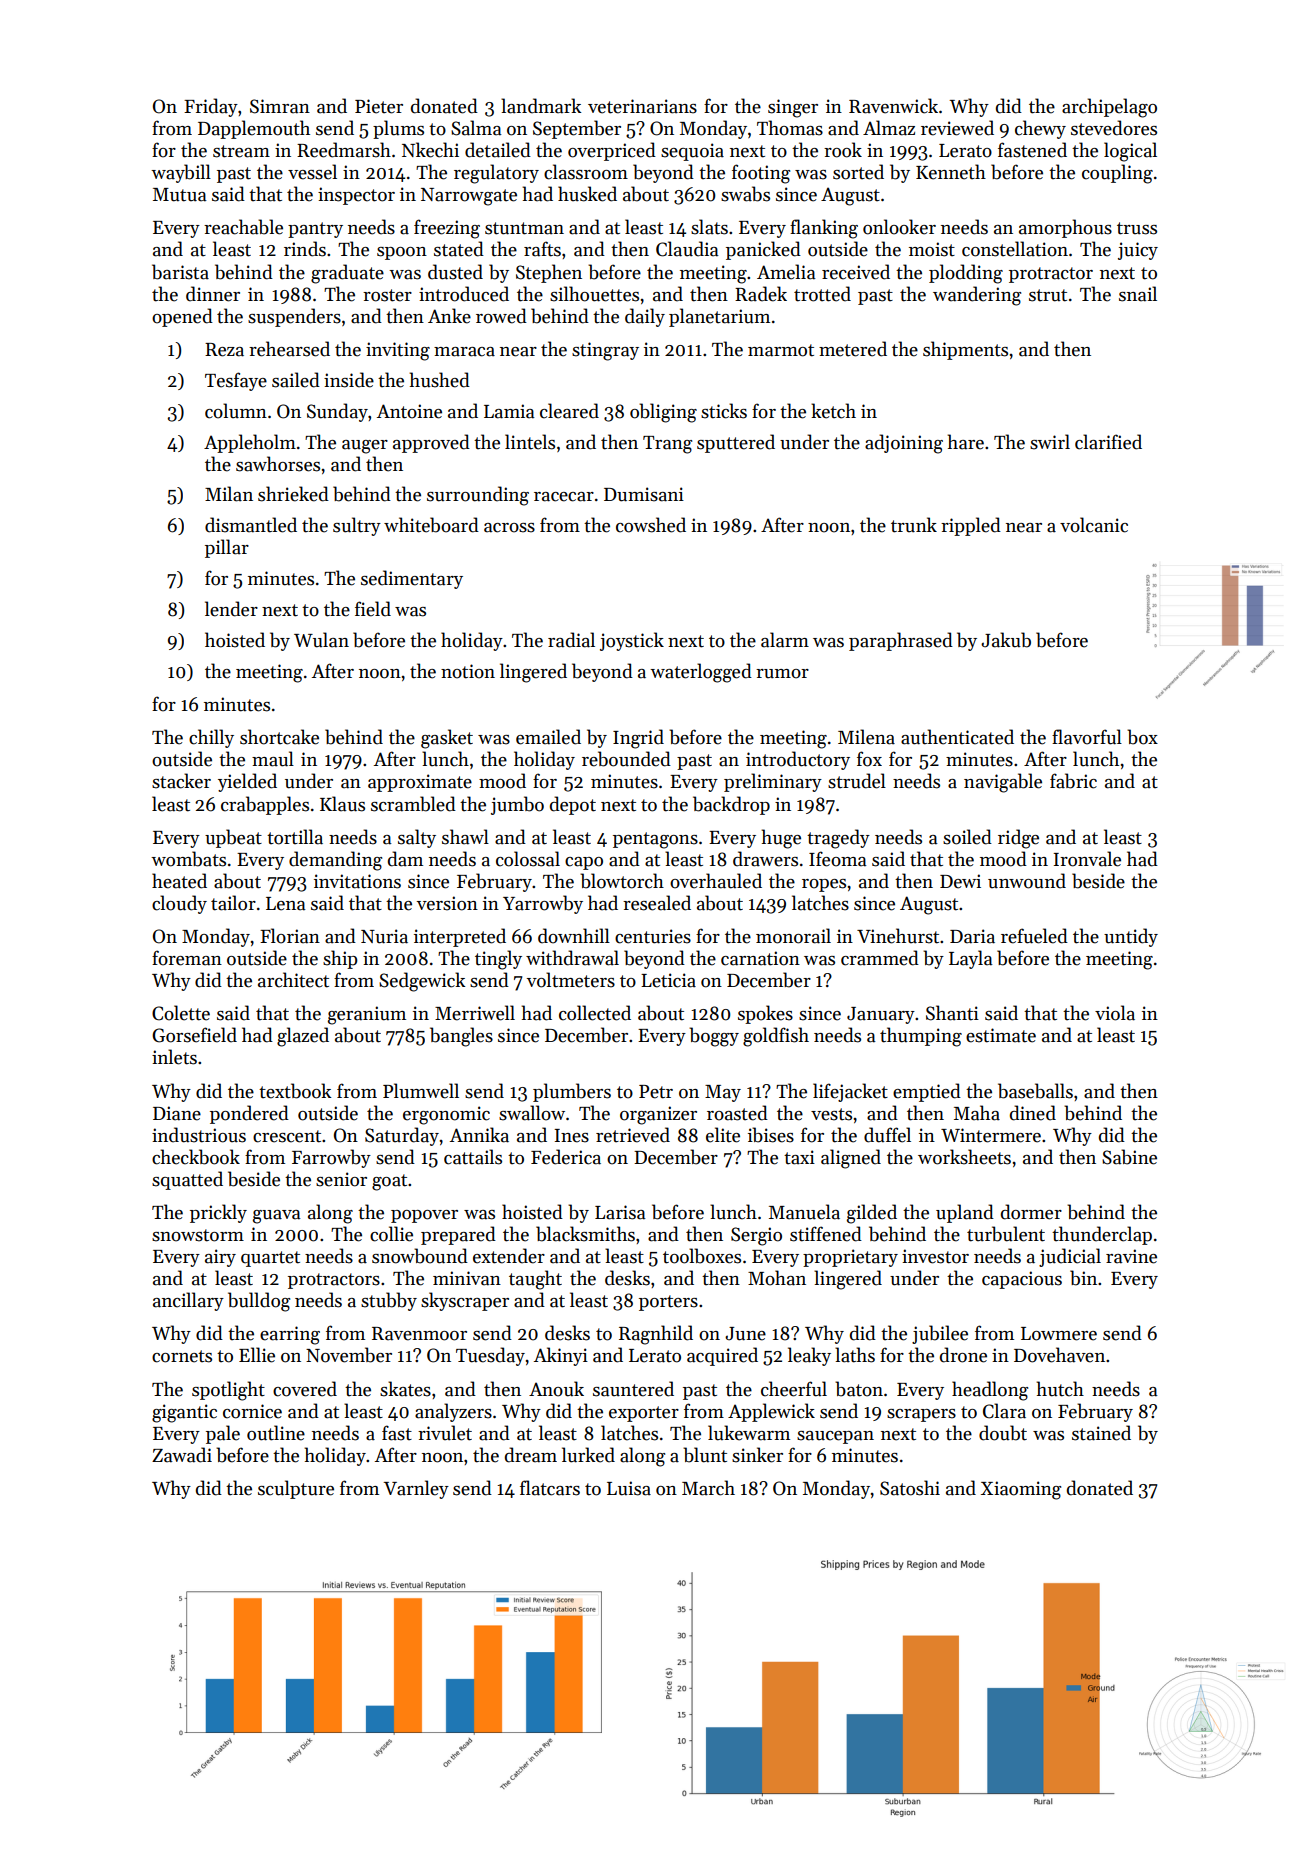  What do you see at coordinates (963, 1355) in the screenshot?
I see `drone` at bounding box center [963, 1355].
